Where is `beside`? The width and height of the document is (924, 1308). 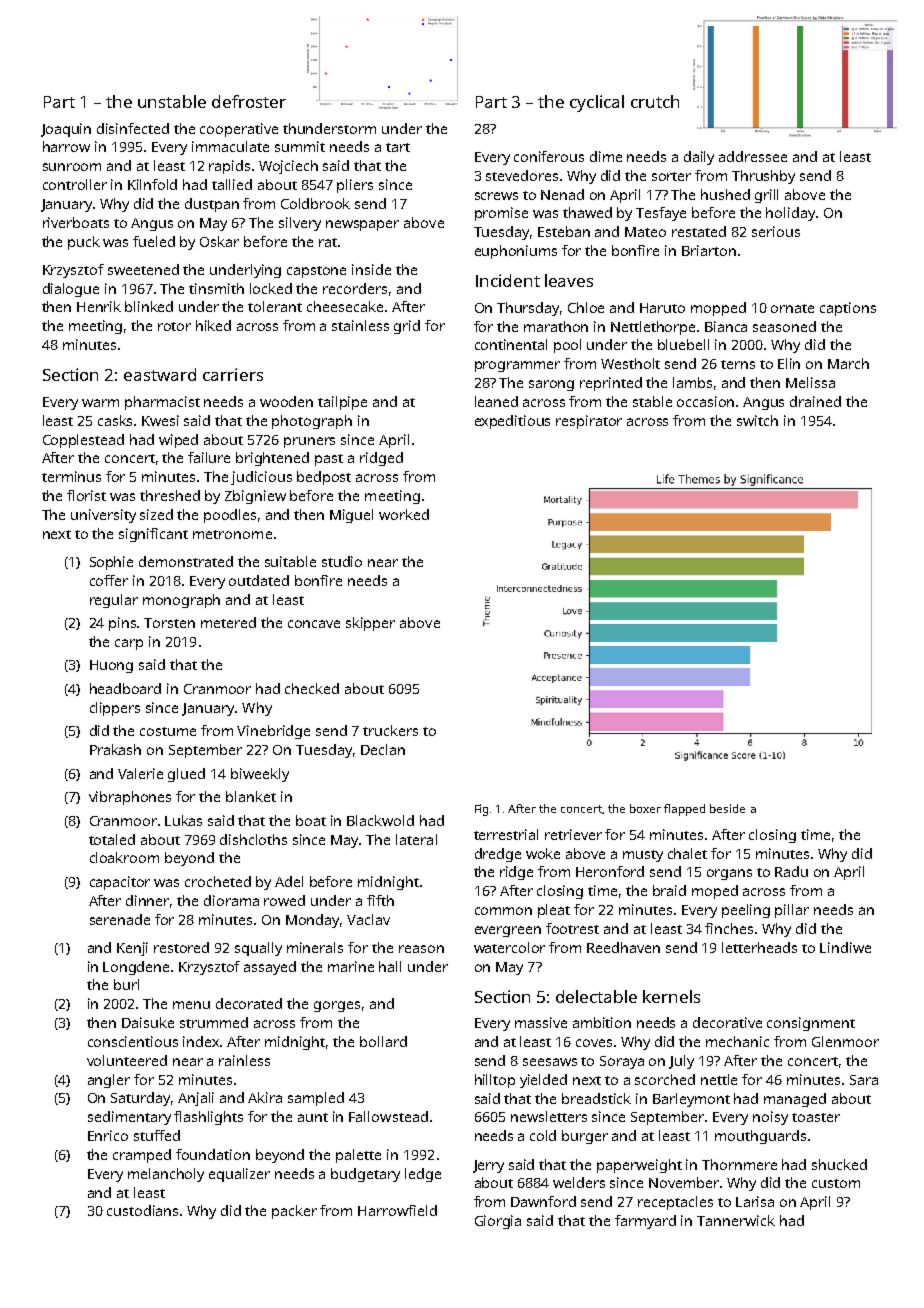
beside is located at coordinates (727, 808).
